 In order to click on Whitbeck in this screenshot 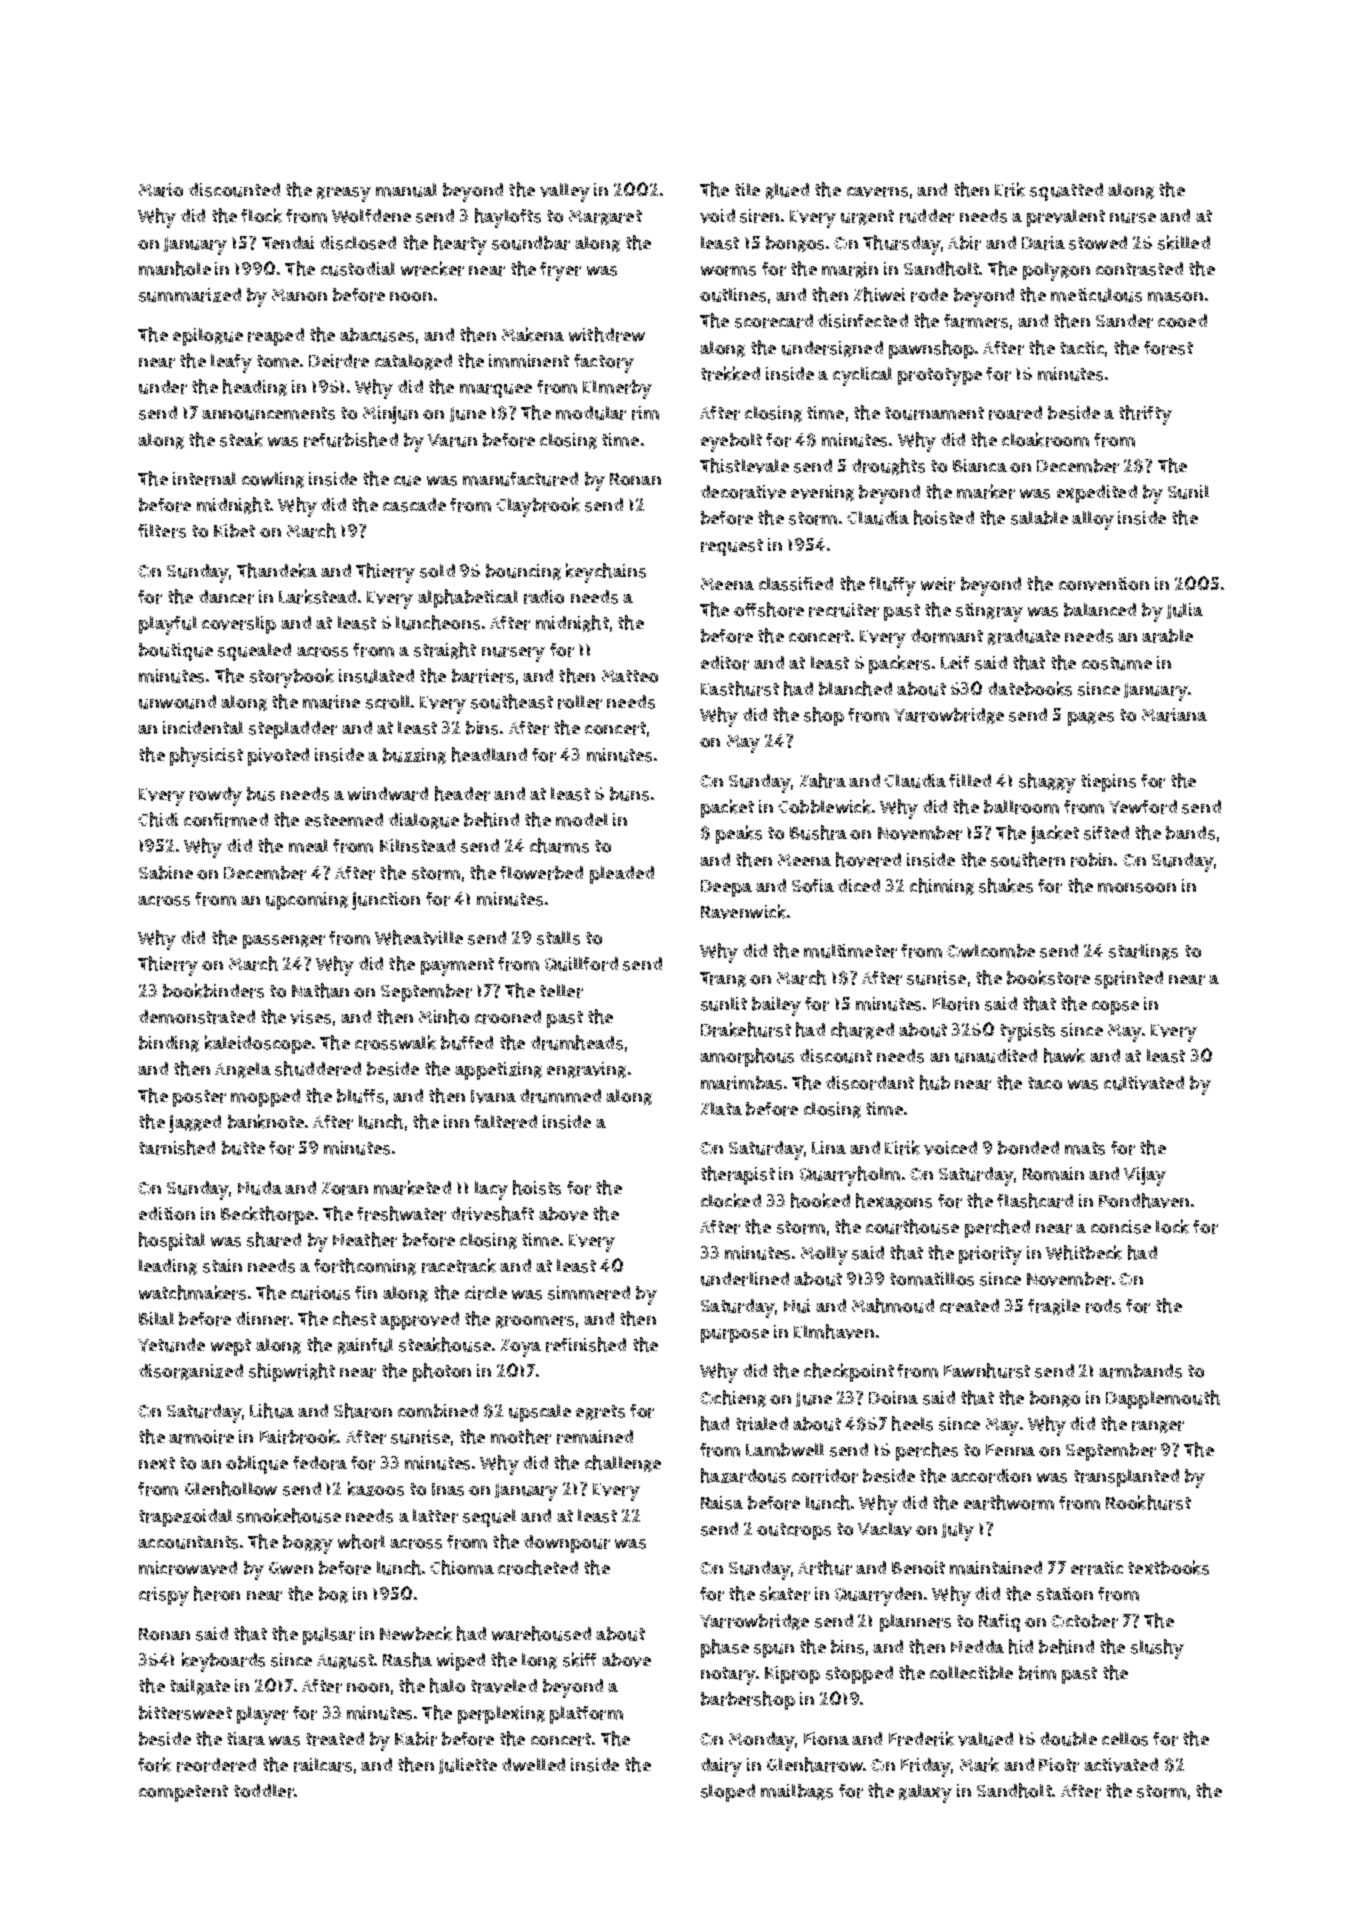, I will do `click(1084, 1252)`.
